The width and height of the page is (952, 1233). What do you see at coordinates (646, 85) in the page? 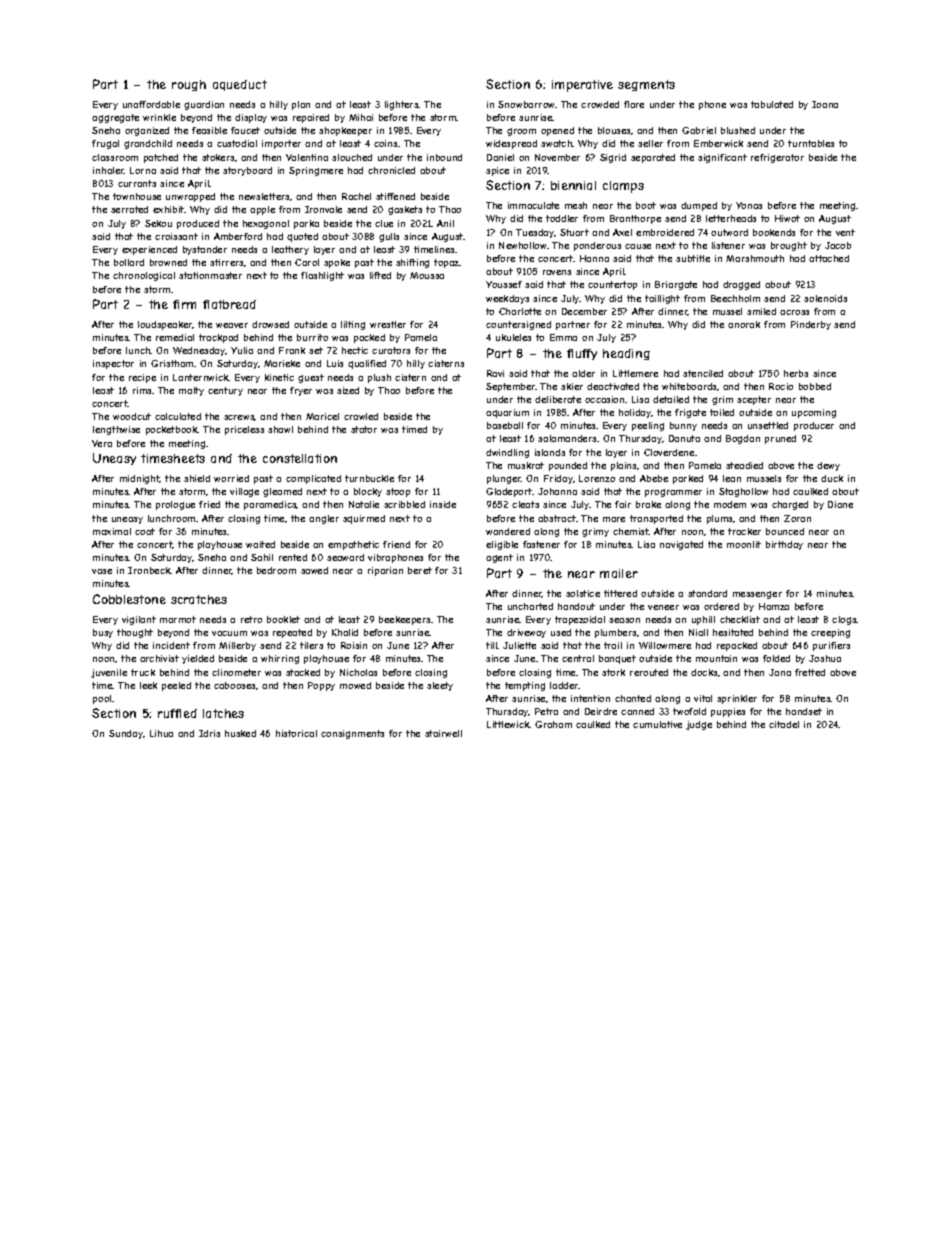
I see `segments` at bounding box center [646, 85].
